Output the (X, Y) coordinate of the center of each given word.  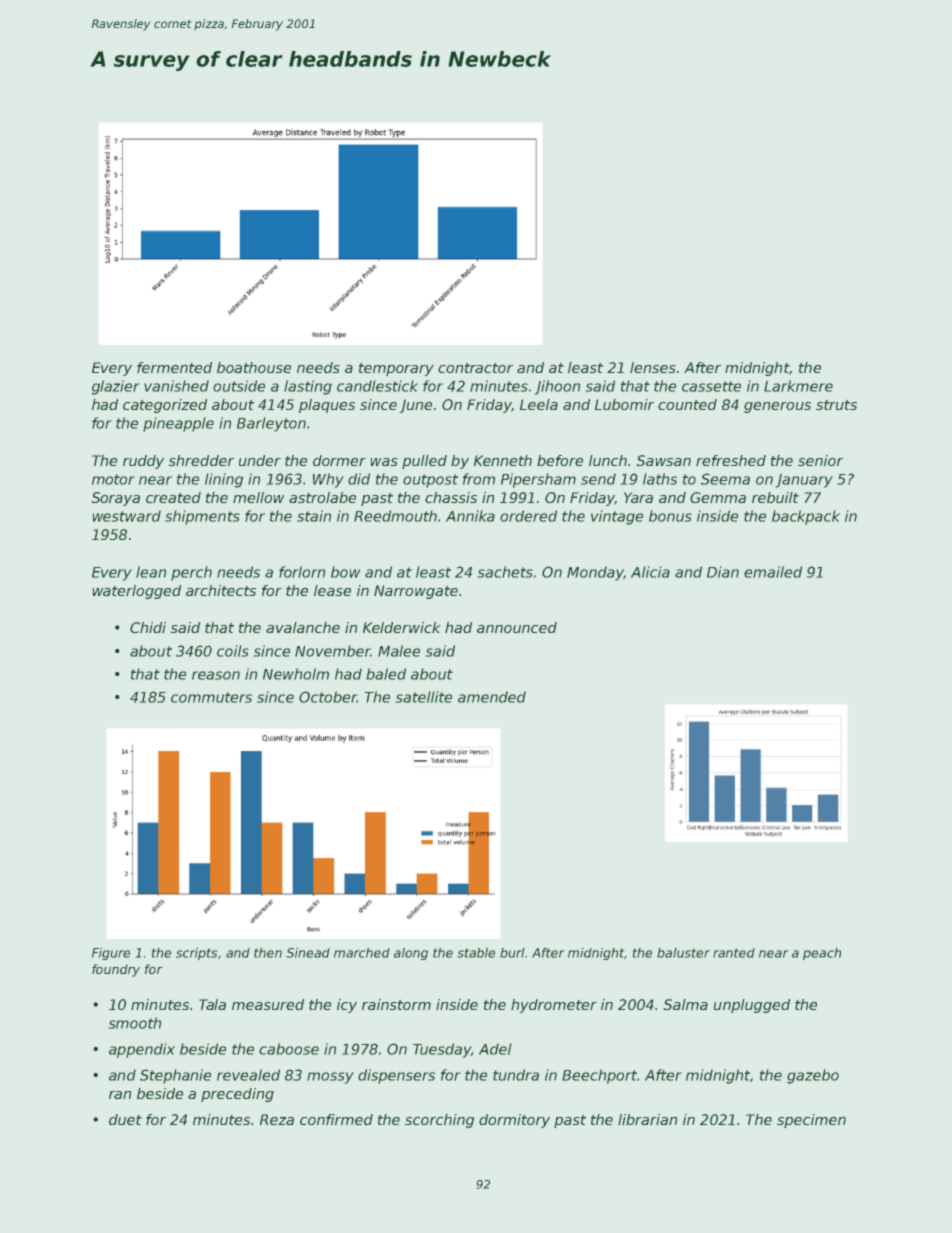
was (384, 462)
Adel (495, 1049)
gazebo (813, 1076)
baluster (683, 953)
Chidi (148, 627)
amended (492, 697)
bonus (670, 516)
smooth (134, 1023)
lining (224, 480)
